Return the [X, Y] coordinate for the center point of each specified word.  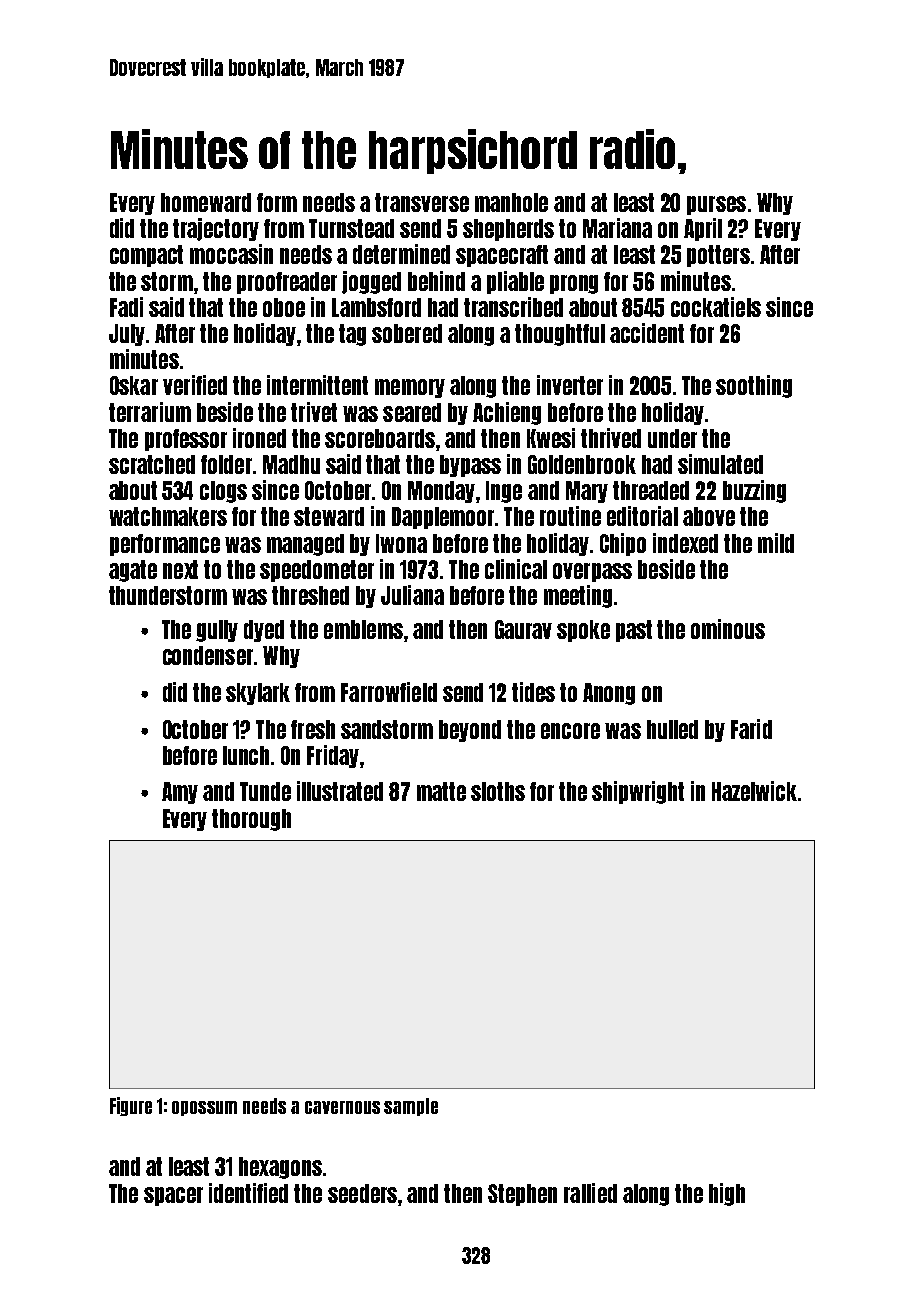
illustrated [340, 791]
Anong [609, 694]
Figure [131, 1106]
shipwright [638, 792]
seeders [362, 1193]
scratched [152, 464]
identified [248, 1193]
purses [716, 205]
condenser [208, 655]
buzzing [754, 491]
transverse [422, 202]
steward [329, 516]
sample [411, 1107]
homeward [206, 202]
